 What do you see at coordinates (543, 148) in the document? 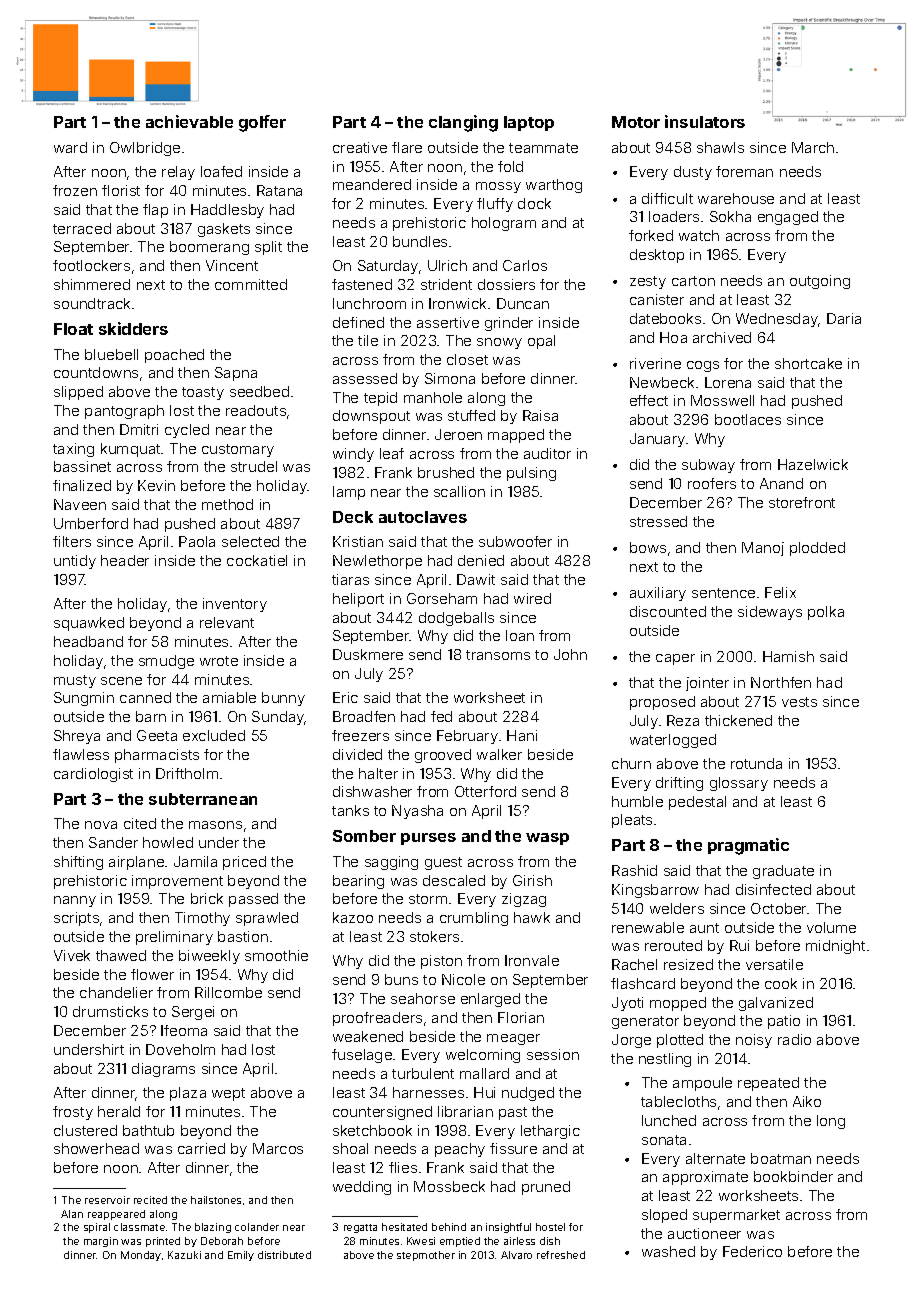
I see `teammate` at bounding box center [543, 148].
